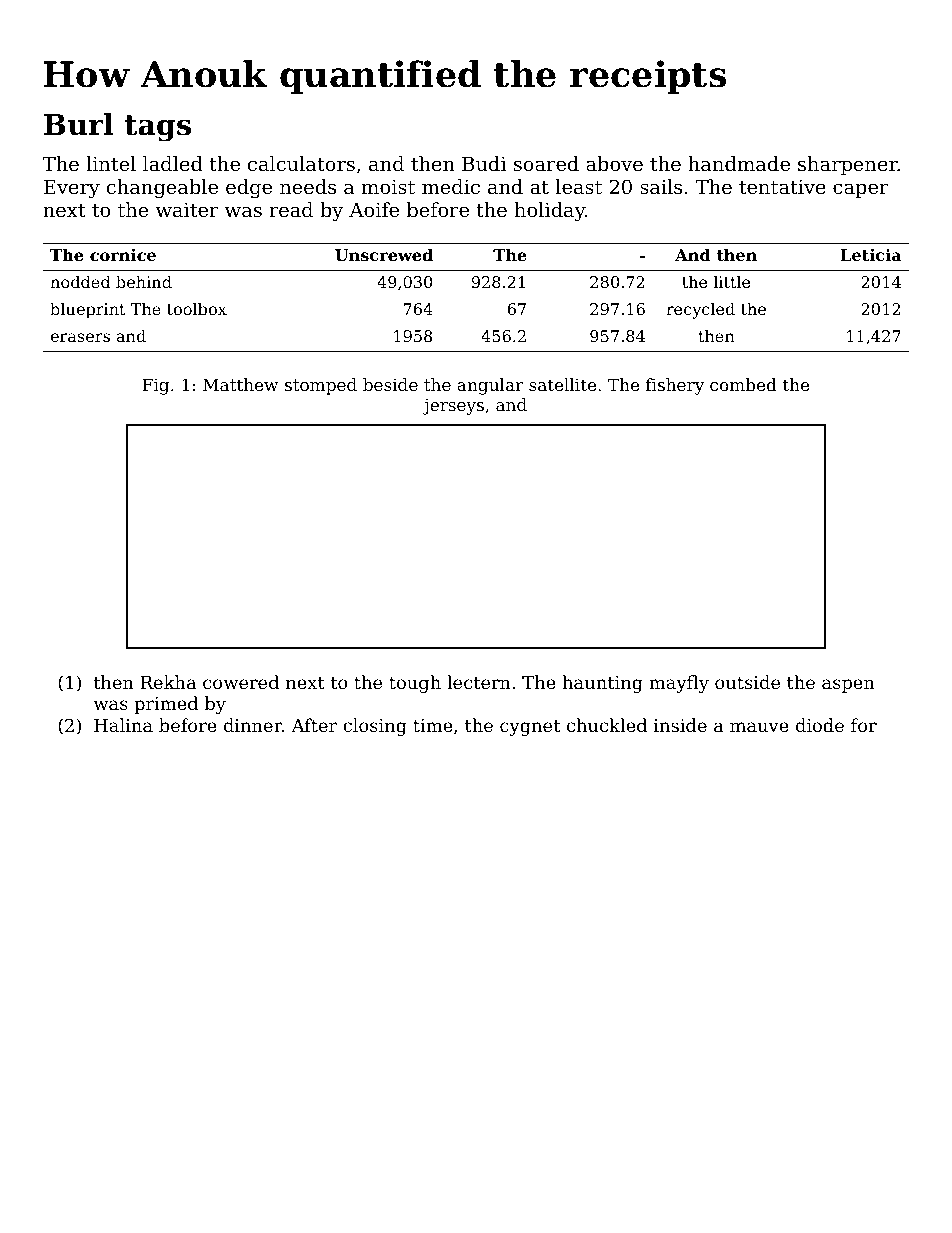  I want to click on lectern, so click(479, 682).
